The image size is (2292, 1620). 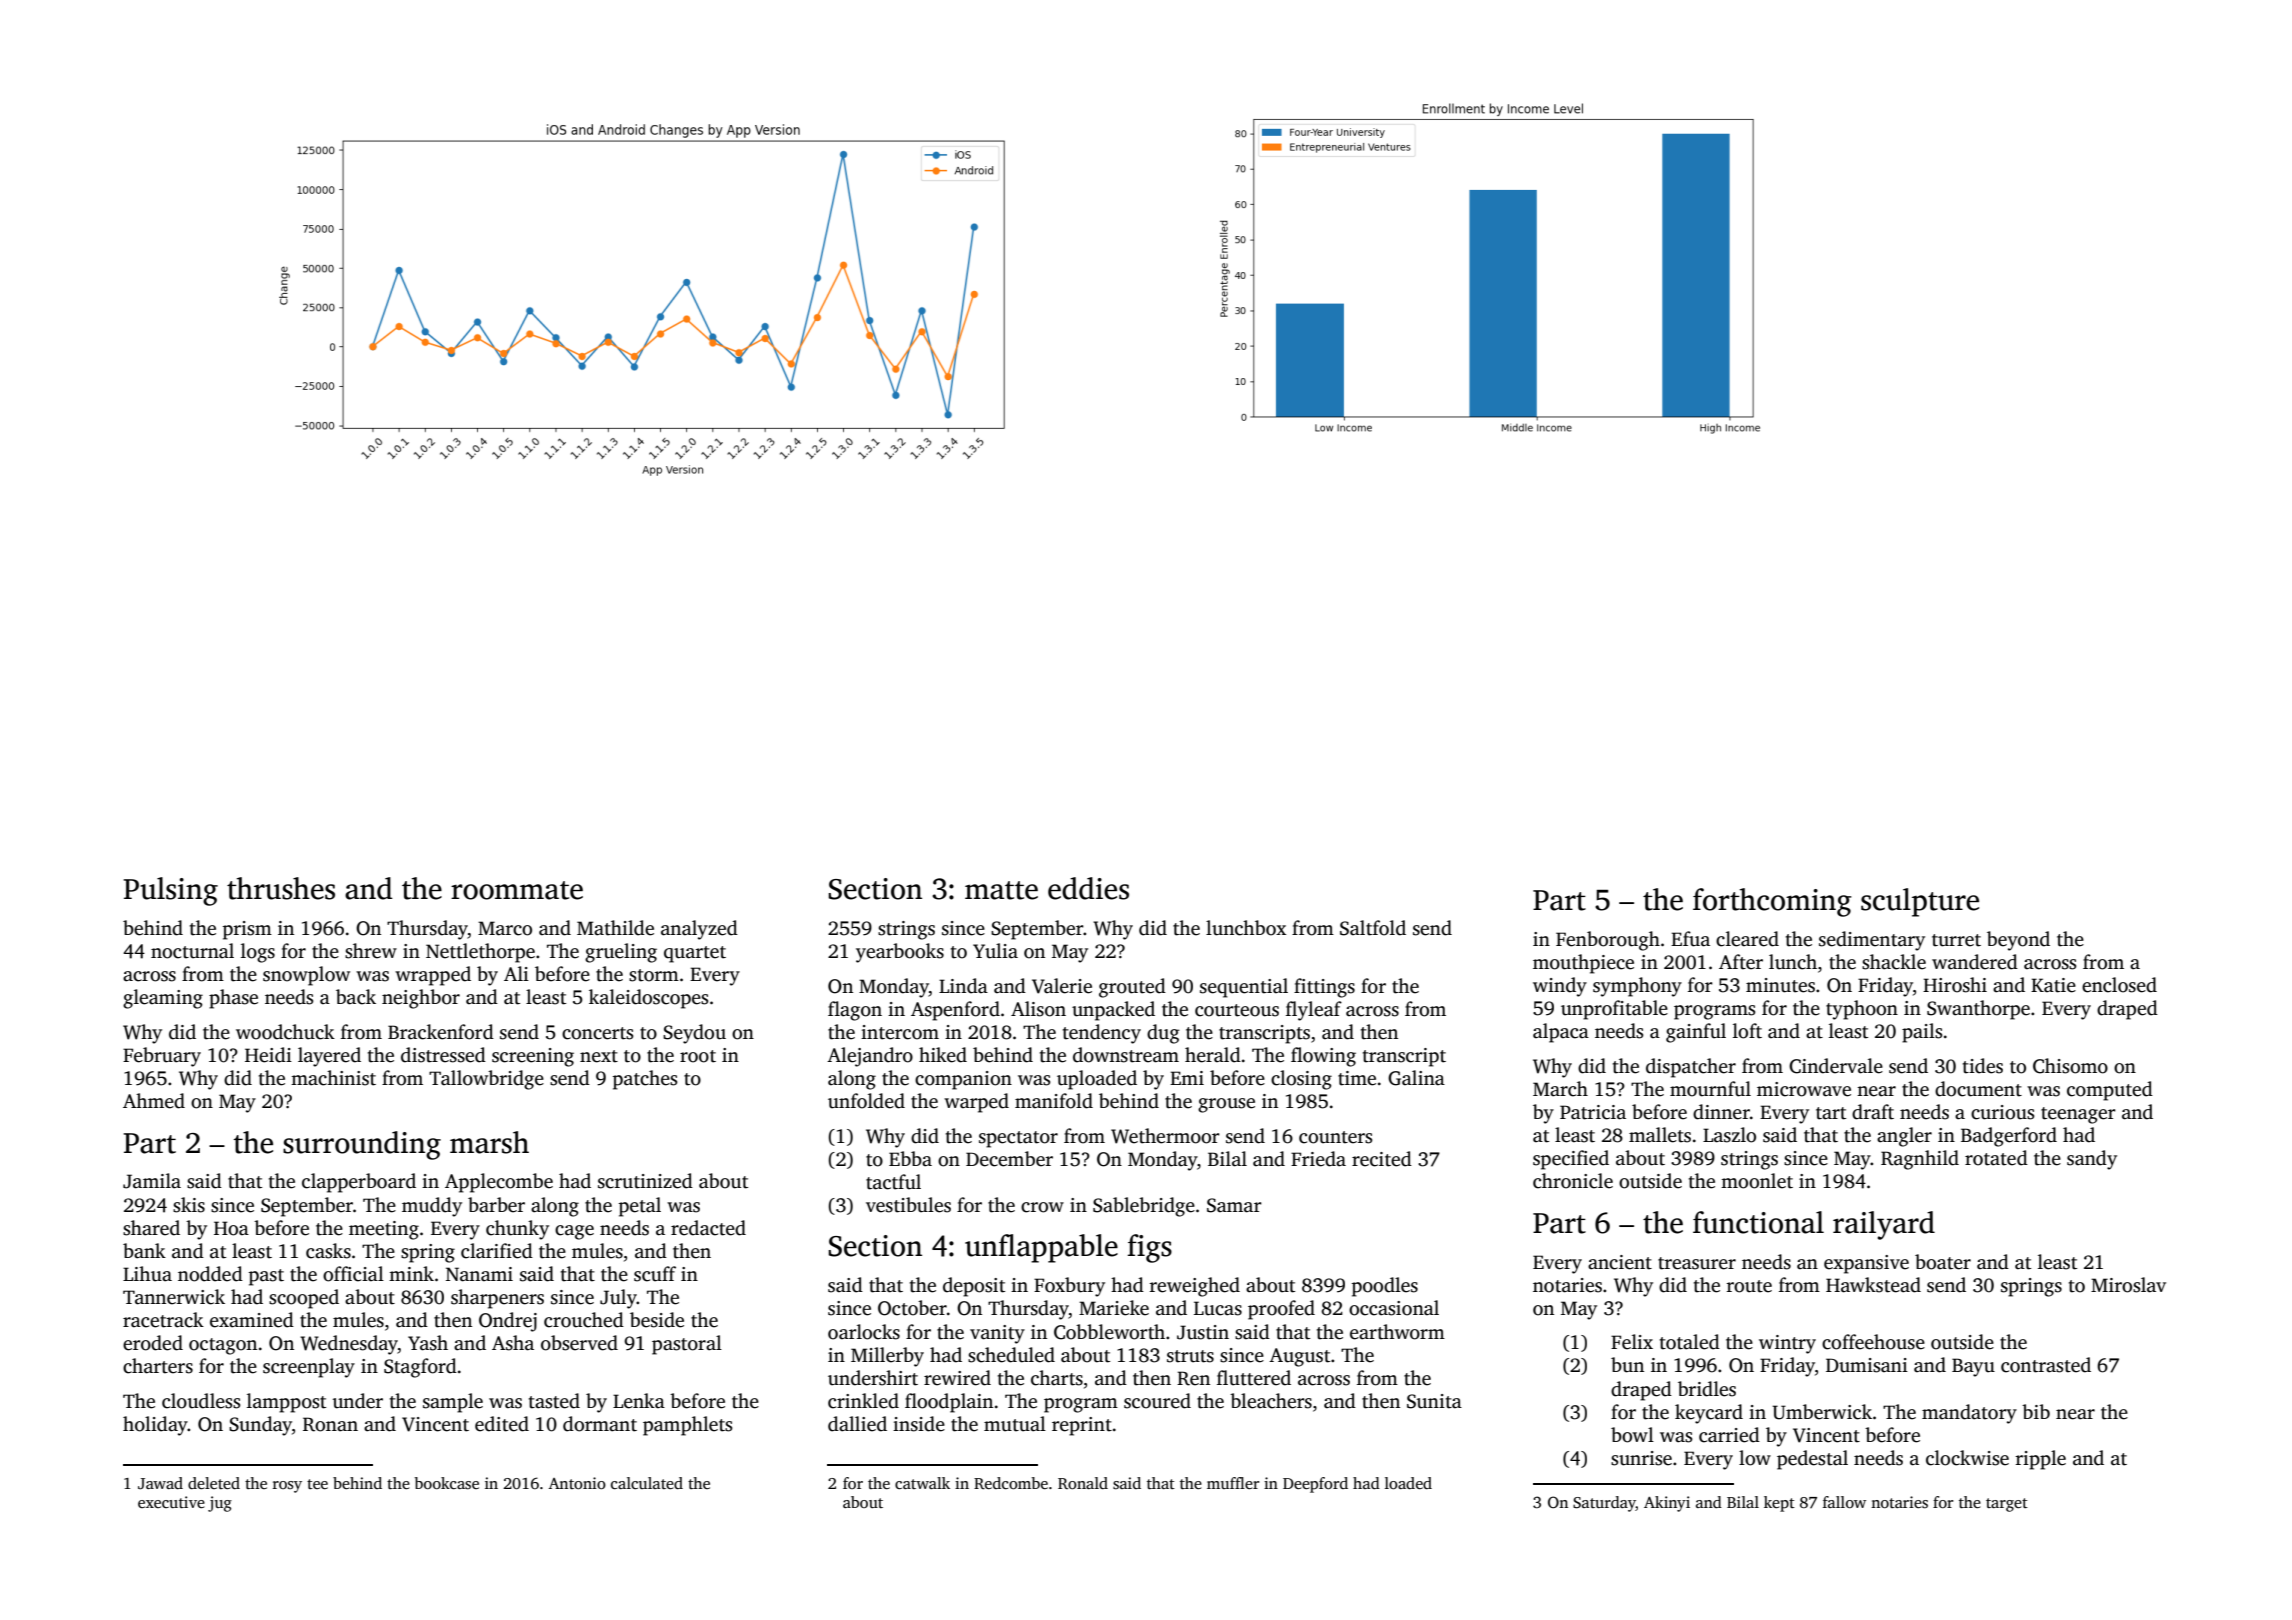 What do you see at coordinates (922, 1483) in the document?
I see `catwalk` at bounding box center [922, 1483].
